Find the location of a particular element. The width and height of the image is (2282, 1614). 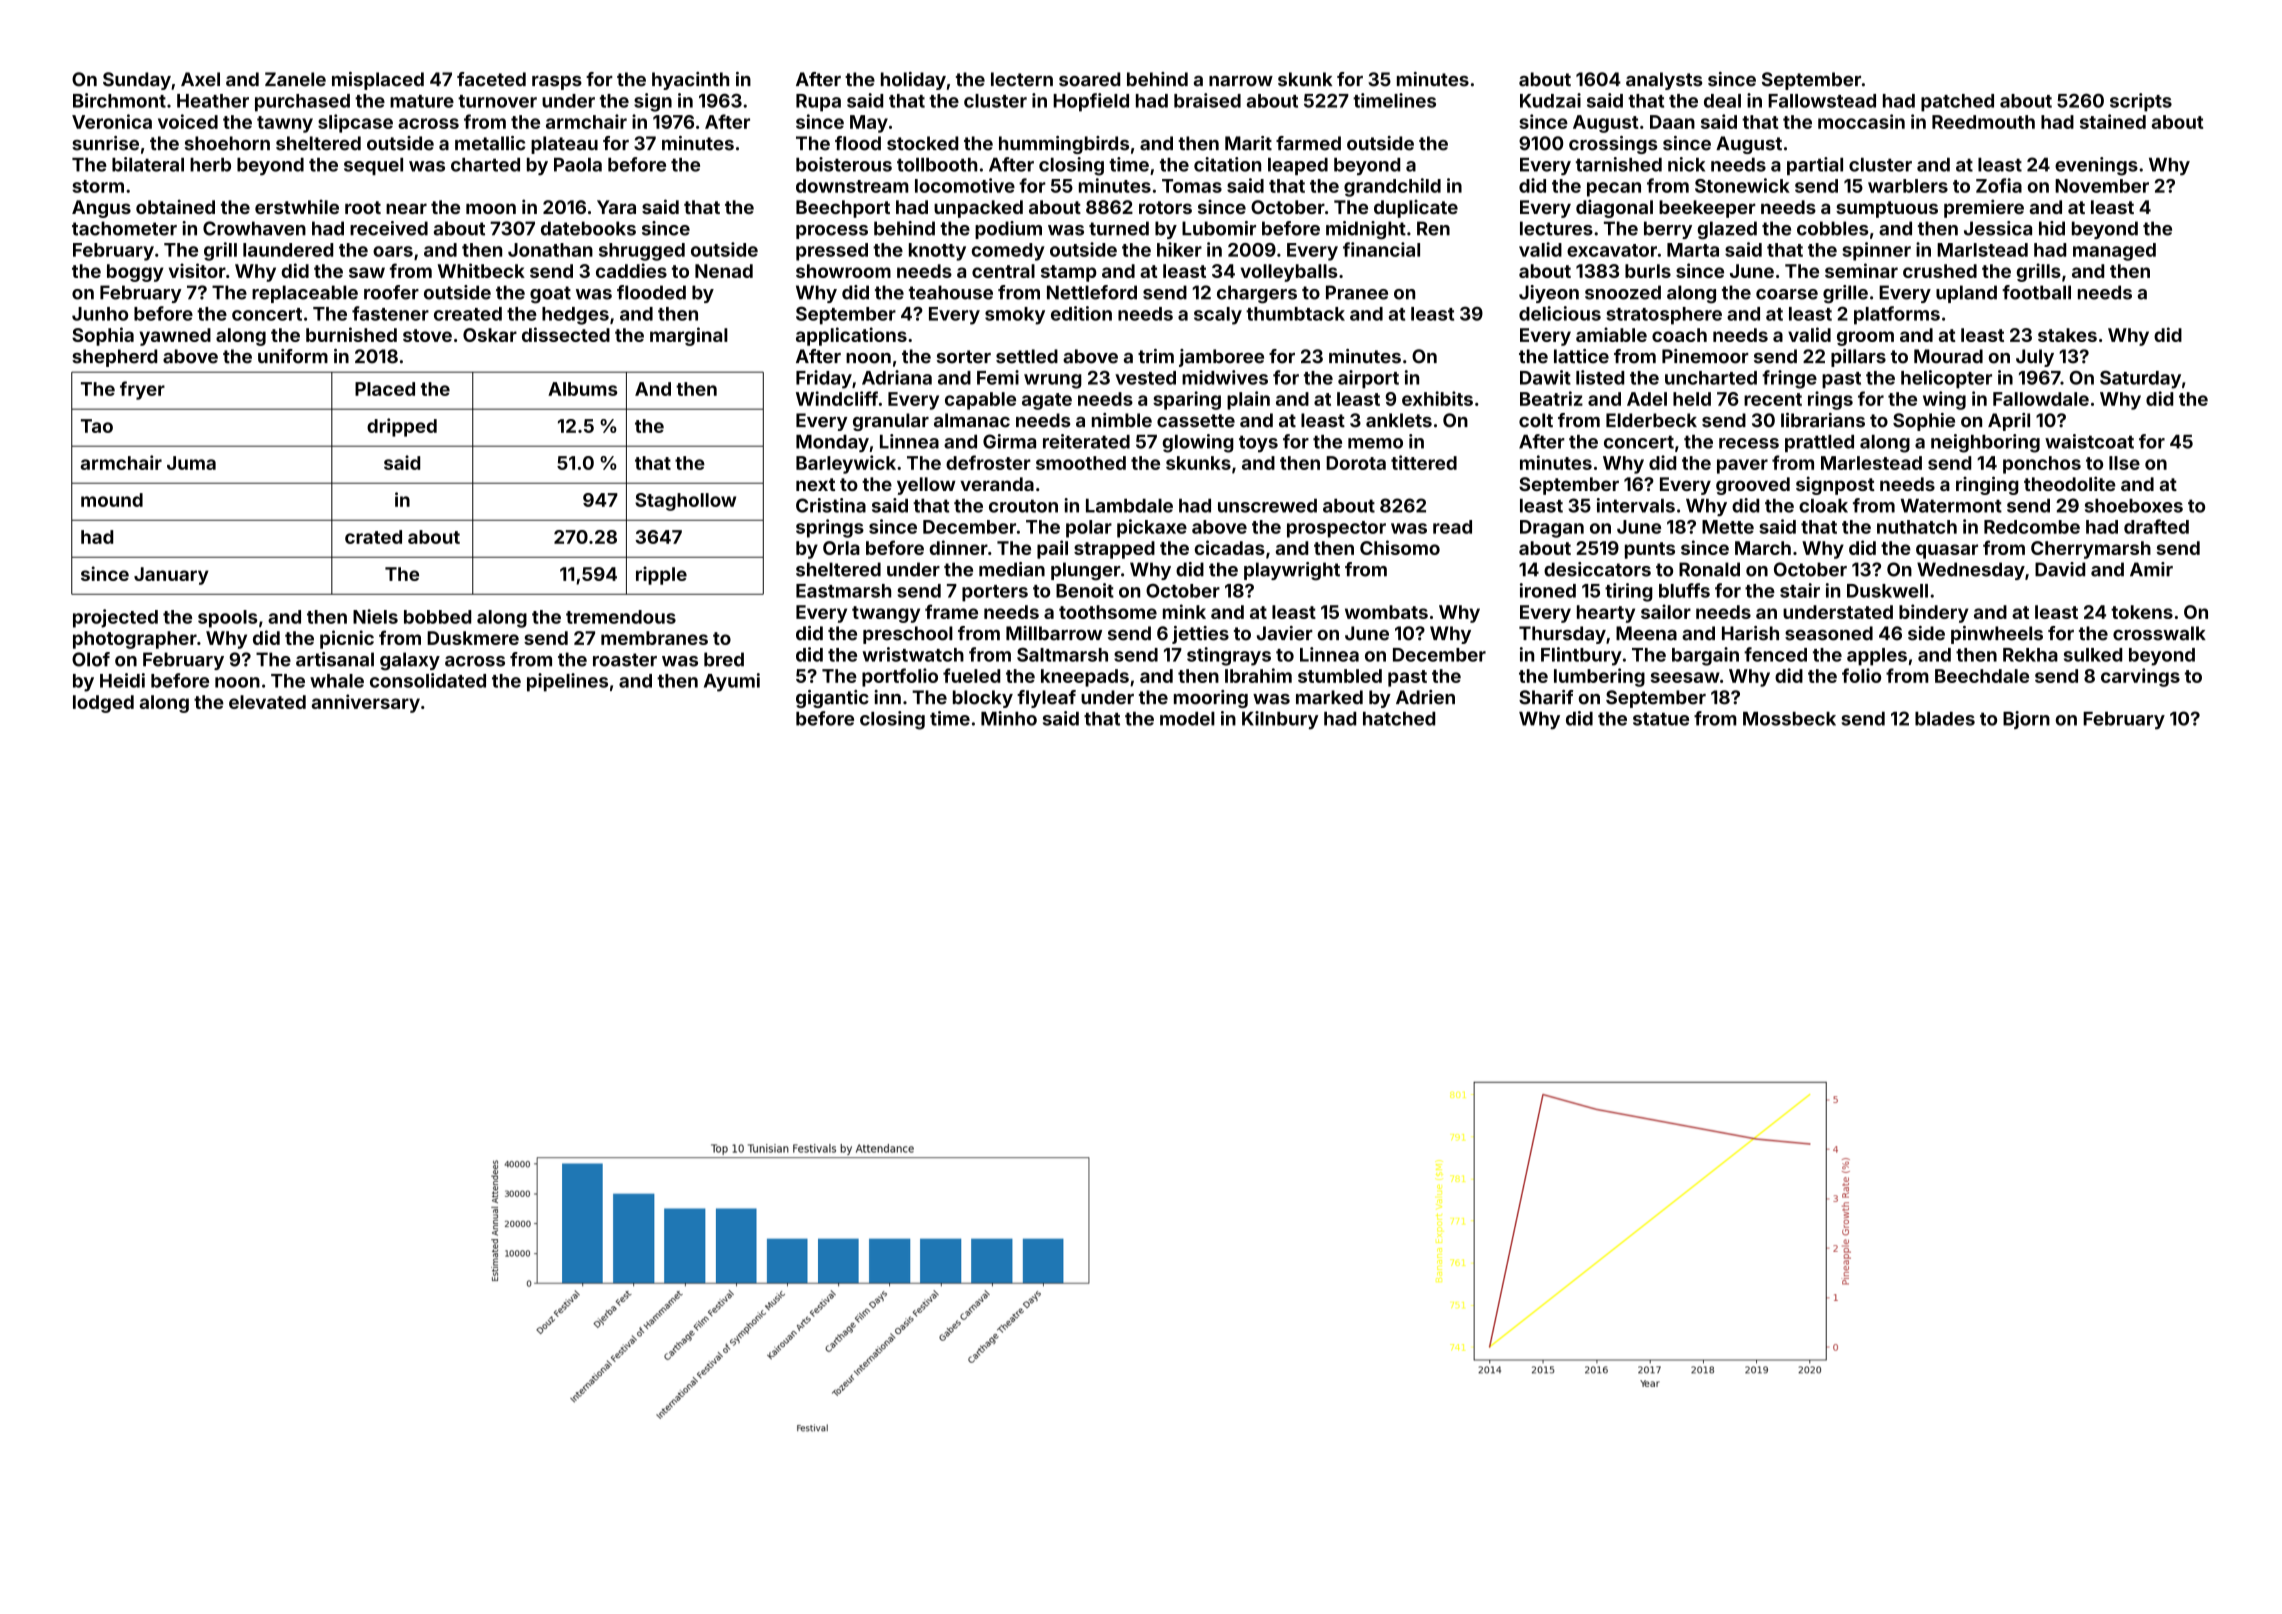

spinner is located at coordinates (1876, 251).
